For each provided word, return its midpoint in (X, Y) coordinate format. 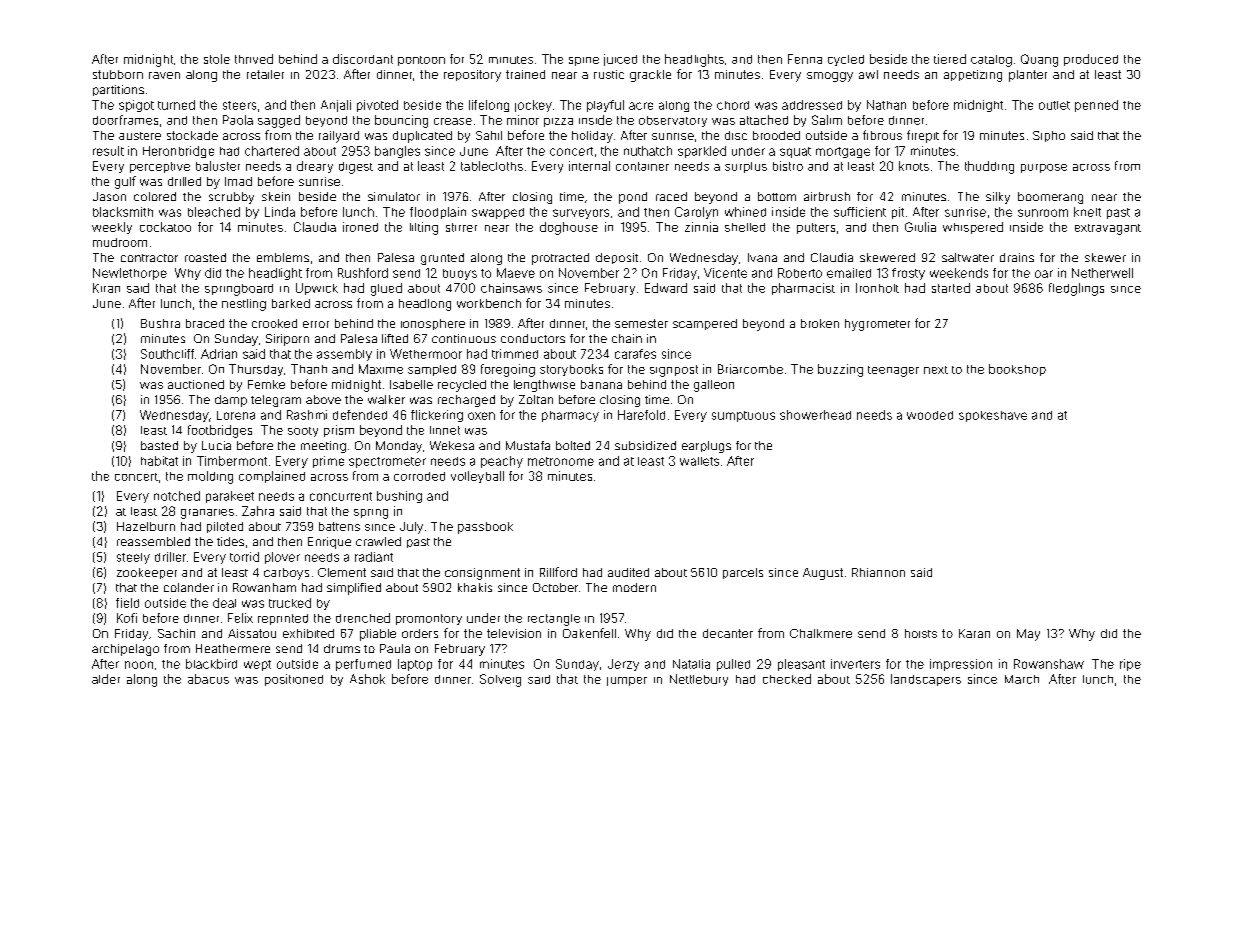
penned (1096, 106)
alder (106, 679)
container (642, 166)
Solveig (500, 680)
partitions (118, 90)
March (1022, 679)
